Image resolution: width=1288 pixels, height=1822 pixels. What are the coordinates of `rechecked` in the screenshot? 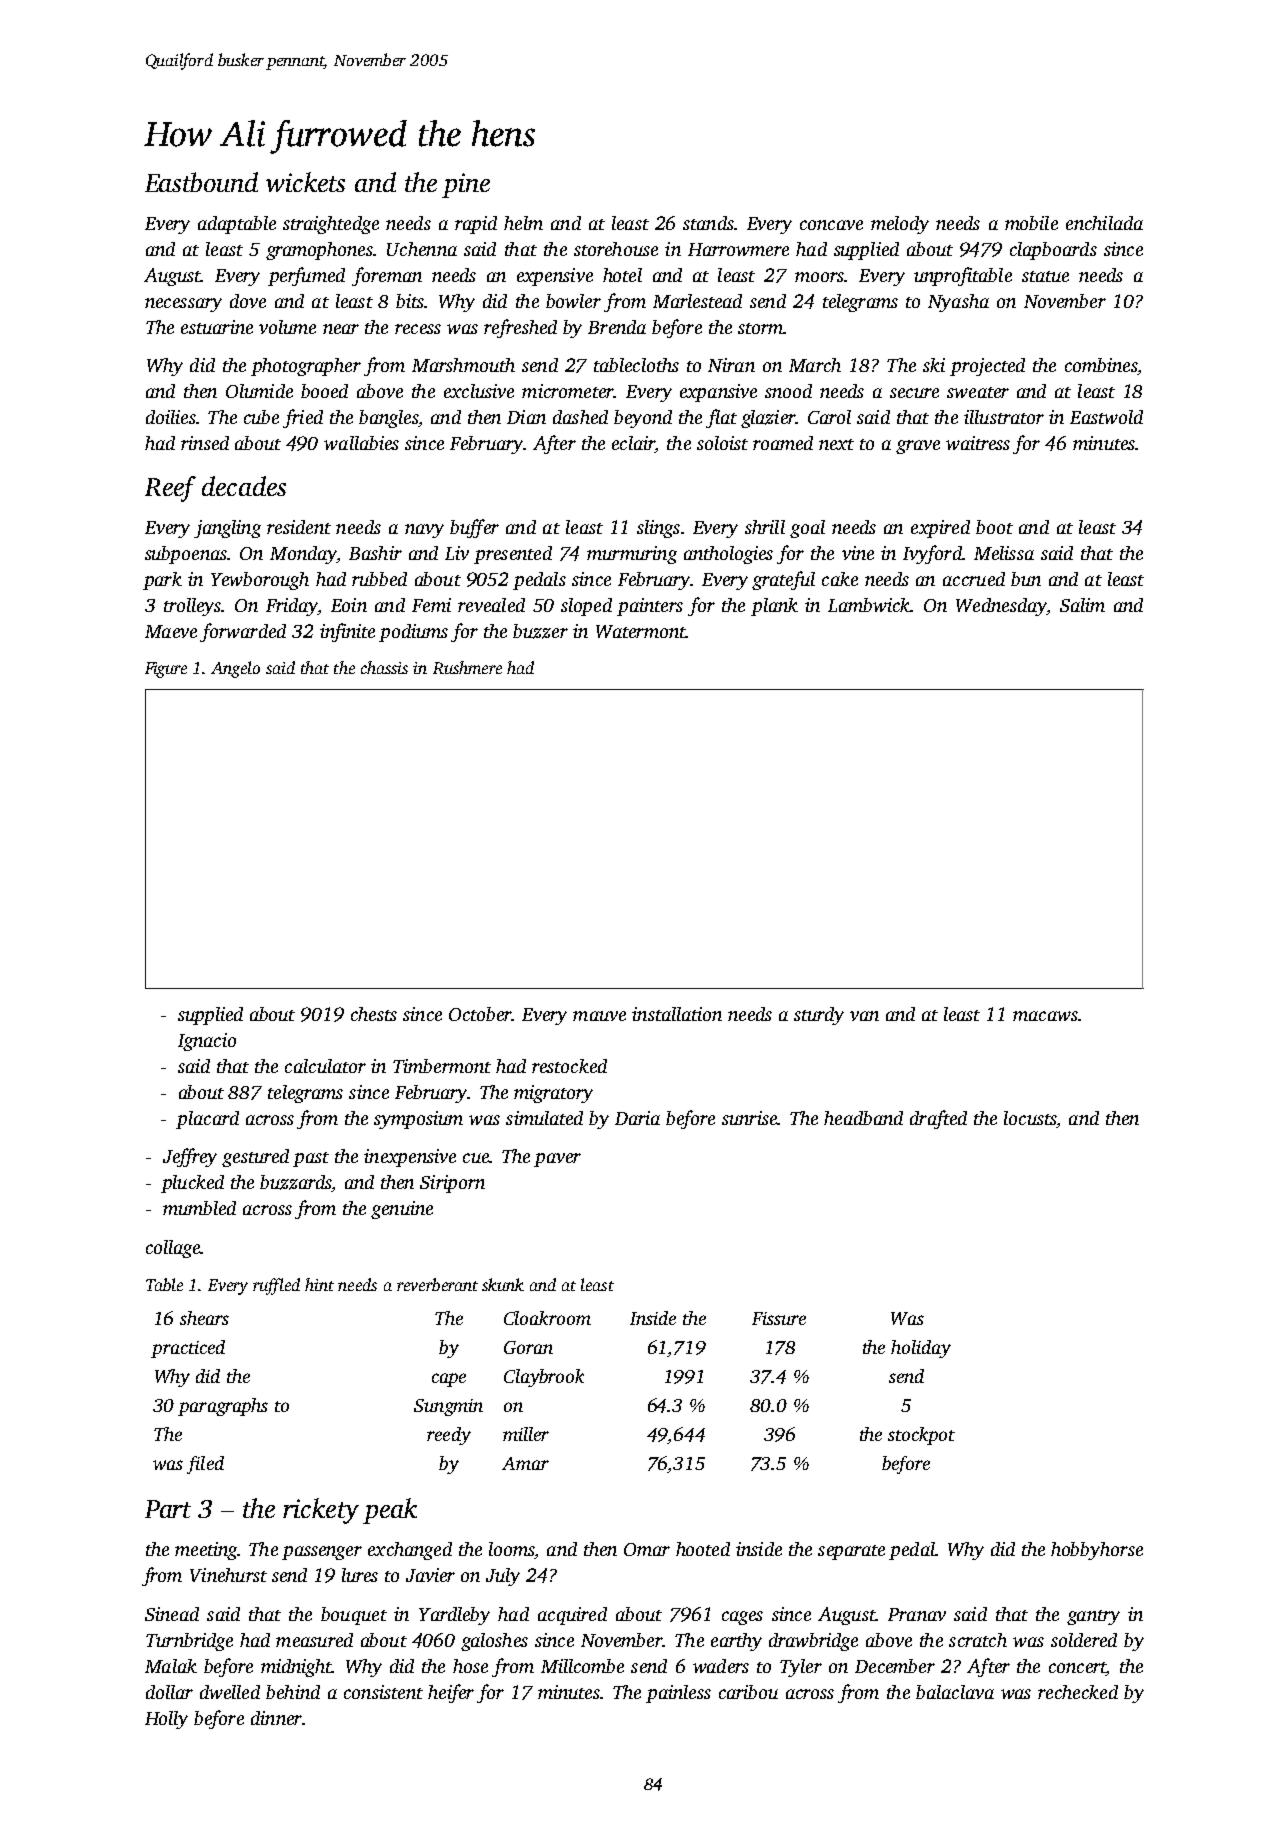 It's located at (1078, 1692).
